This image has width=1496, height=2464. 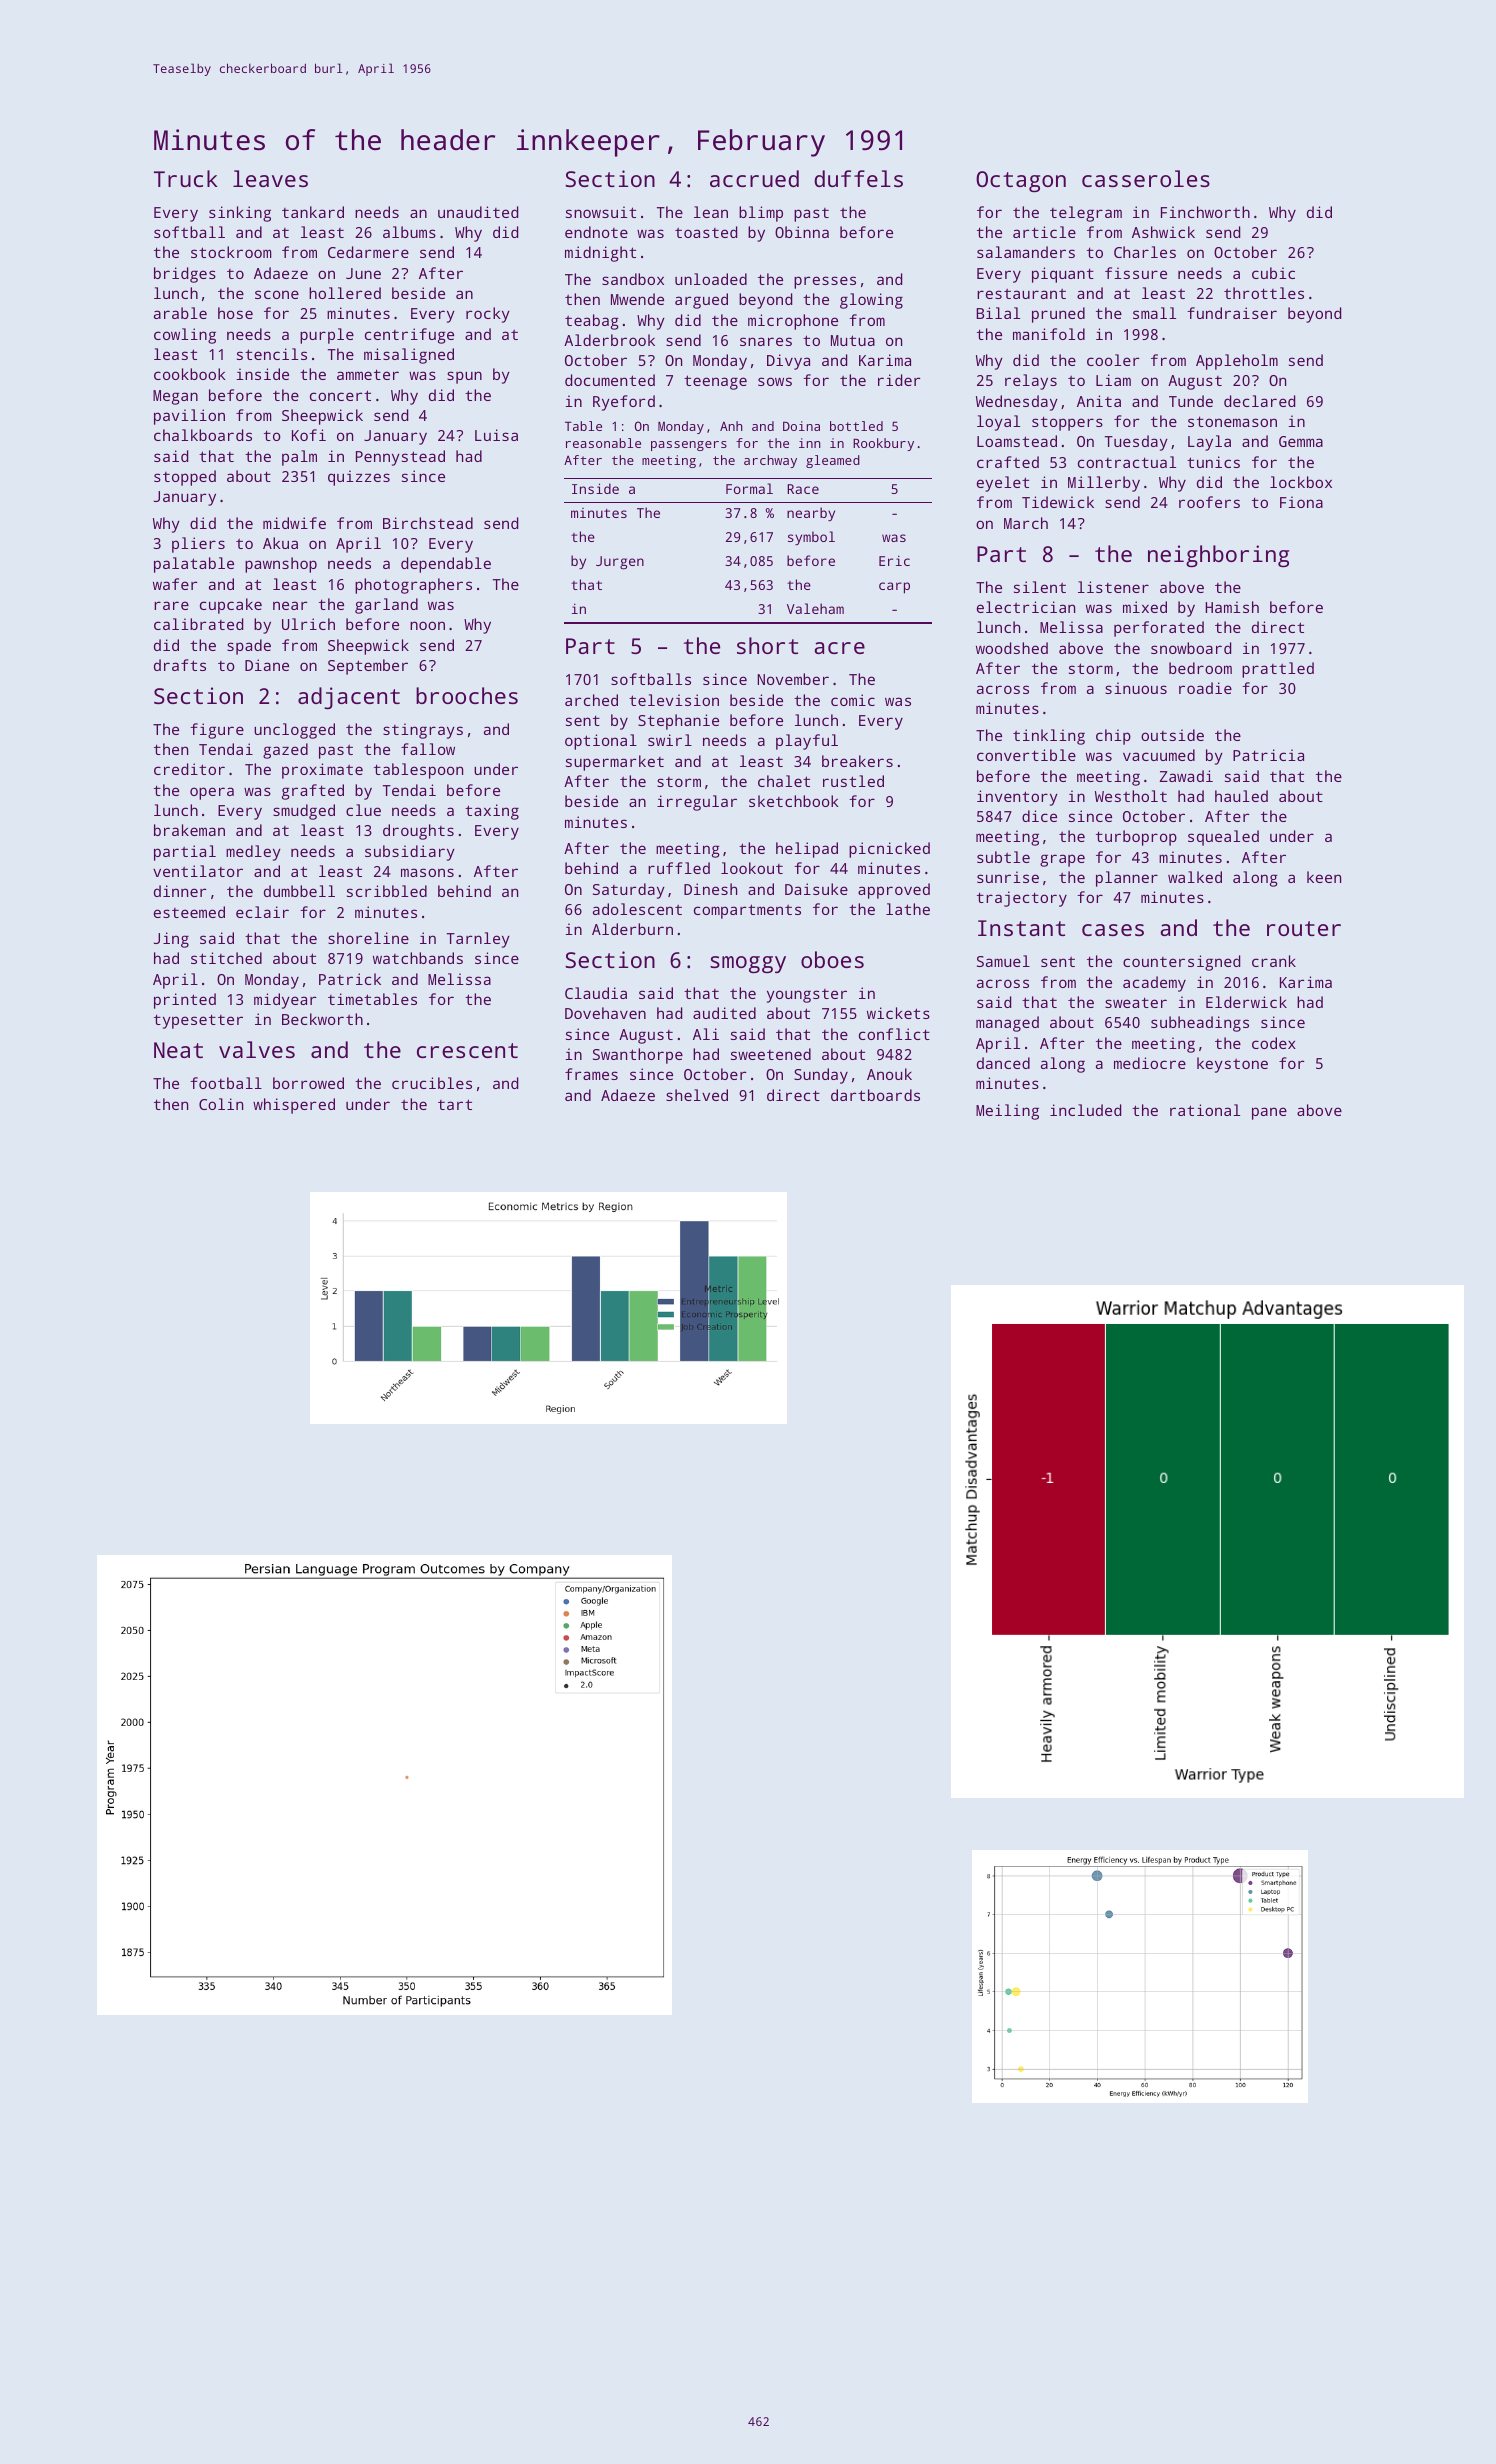 I want to click on lockbox, so click(x=1301, y=482).
